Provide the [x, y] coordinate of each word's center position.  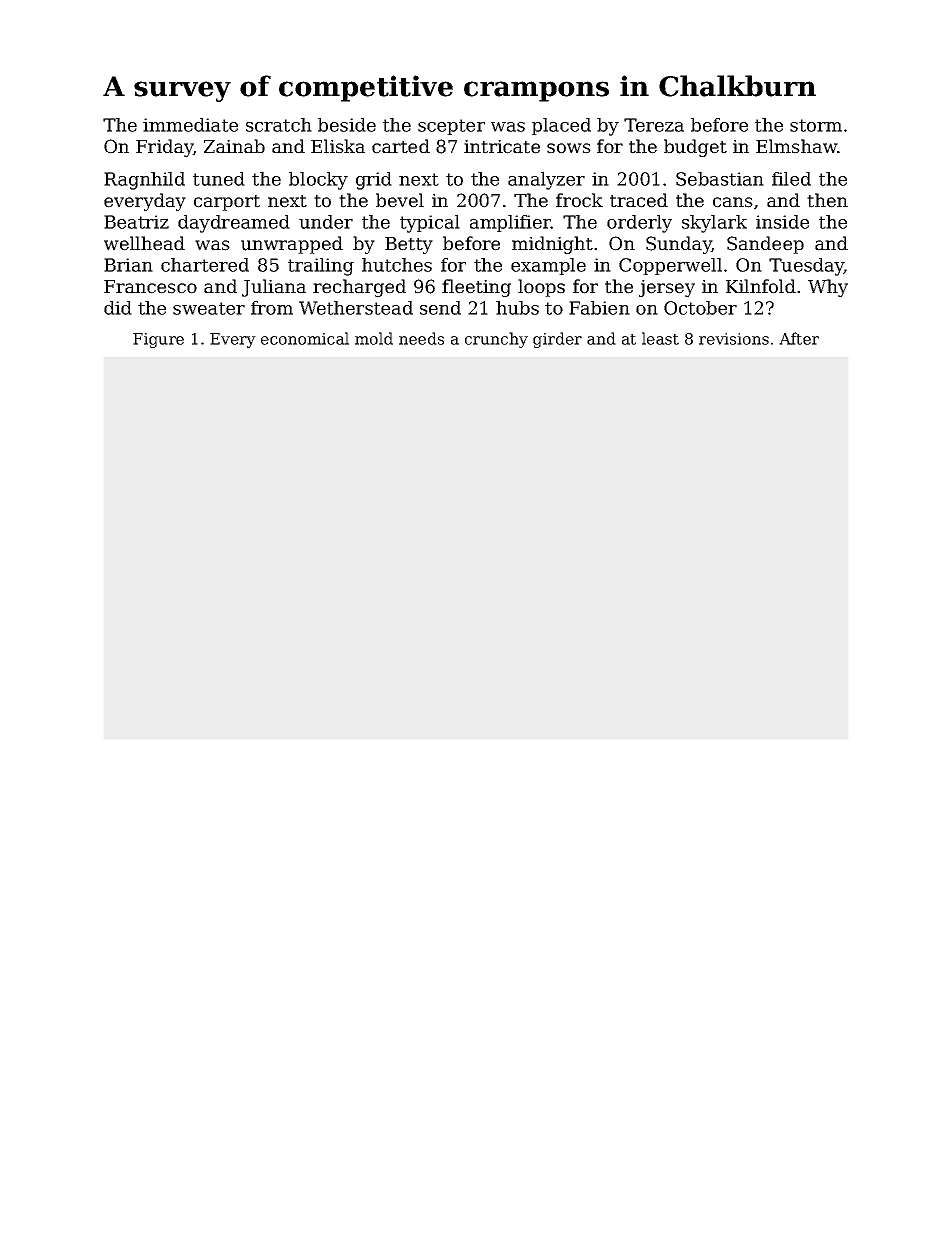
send [440, 308]
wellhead [144, 243]
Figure [158, 340]
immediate [190, 125]
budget [695, 148]
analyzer [546, 181]
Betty [409, 245]
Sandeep [765, 245]
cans [733, 202]
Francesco [150, 287]
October [700, 308]
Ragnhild [144, 181]
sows [569, 148]
